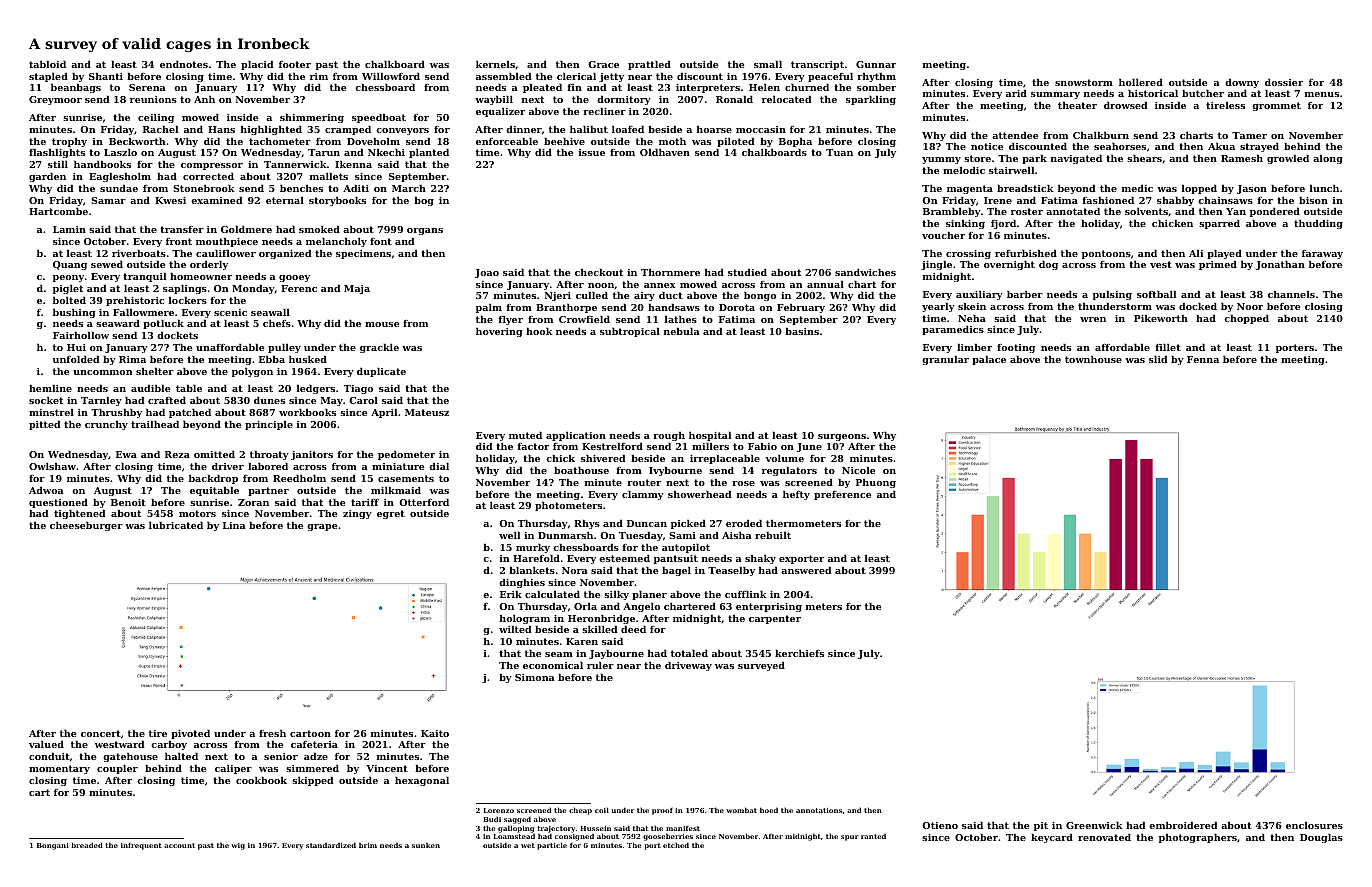 The image size is (1372, 887). Describe the element at coordinates (1158, 359) in the screenshot. I see `slid` at that location.
